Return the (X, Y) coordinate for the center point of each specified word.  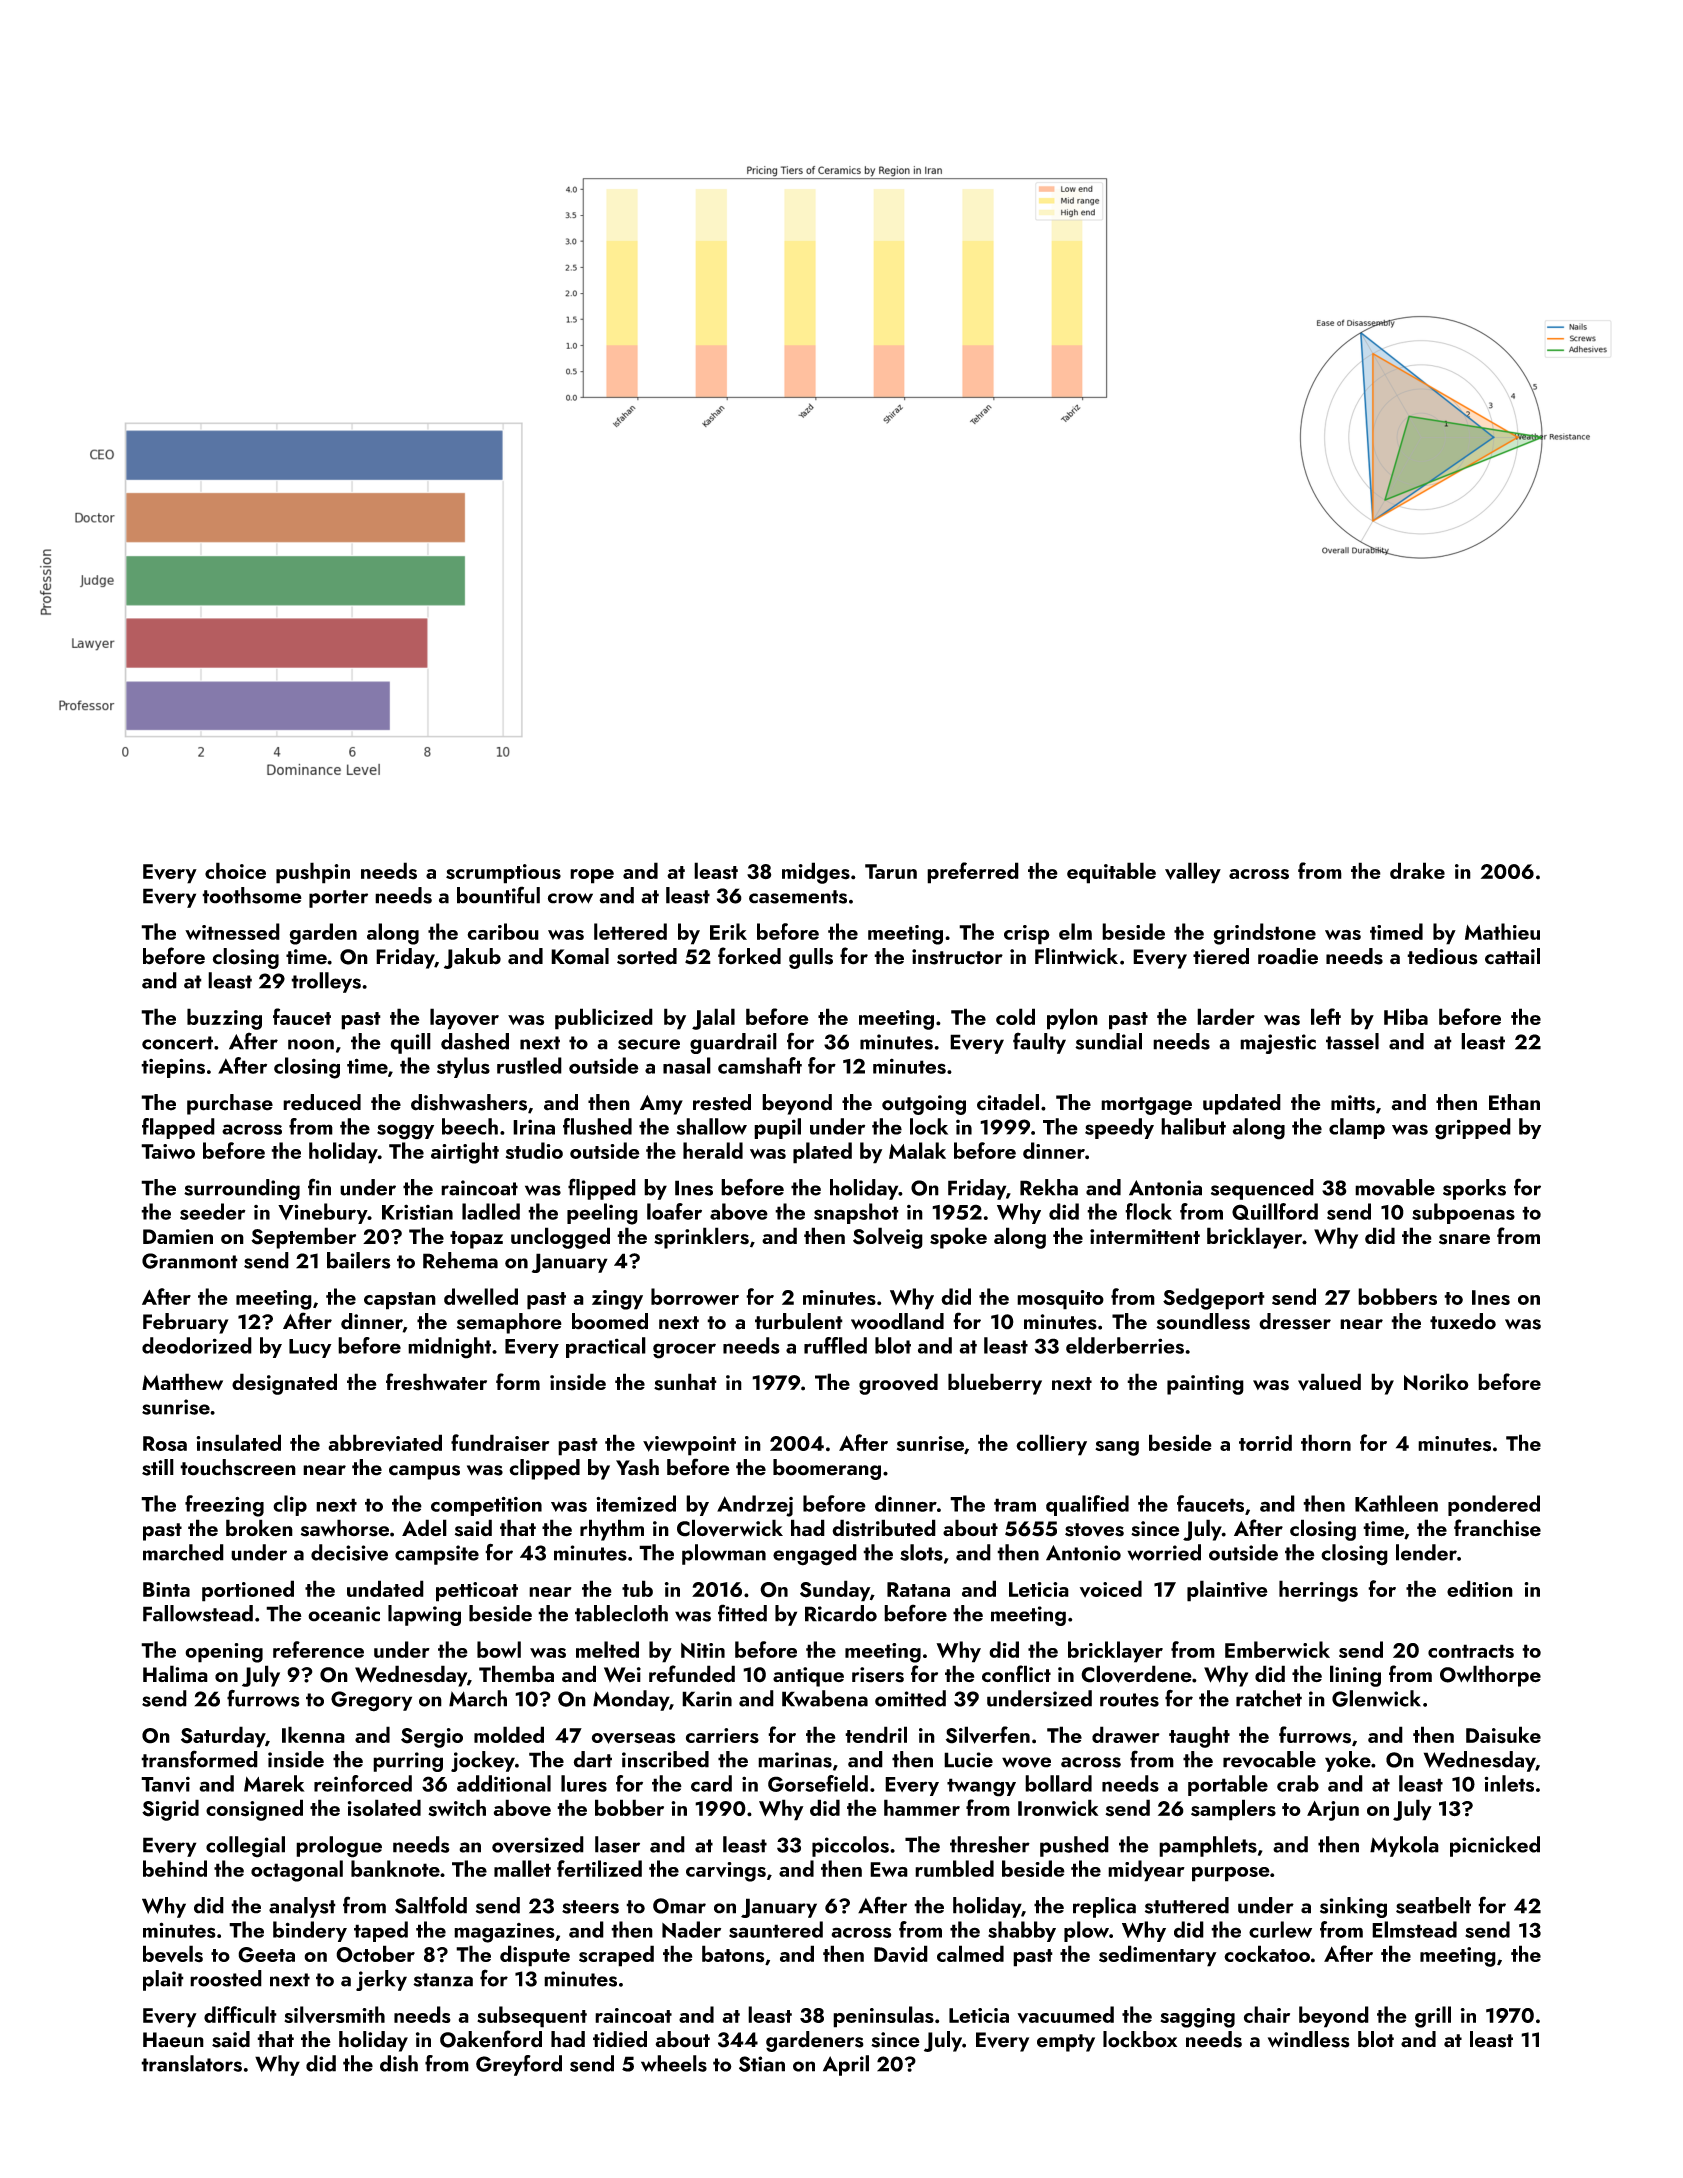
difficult (240, 2014)
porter (338, 899)
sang (1117, 1448)
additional (504, 1783)
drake (1417, 870)
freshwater (436, 1382)
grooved (898, 1384)
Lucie (968, 1760)
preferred (973, 873)
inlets (1509, 1783)
